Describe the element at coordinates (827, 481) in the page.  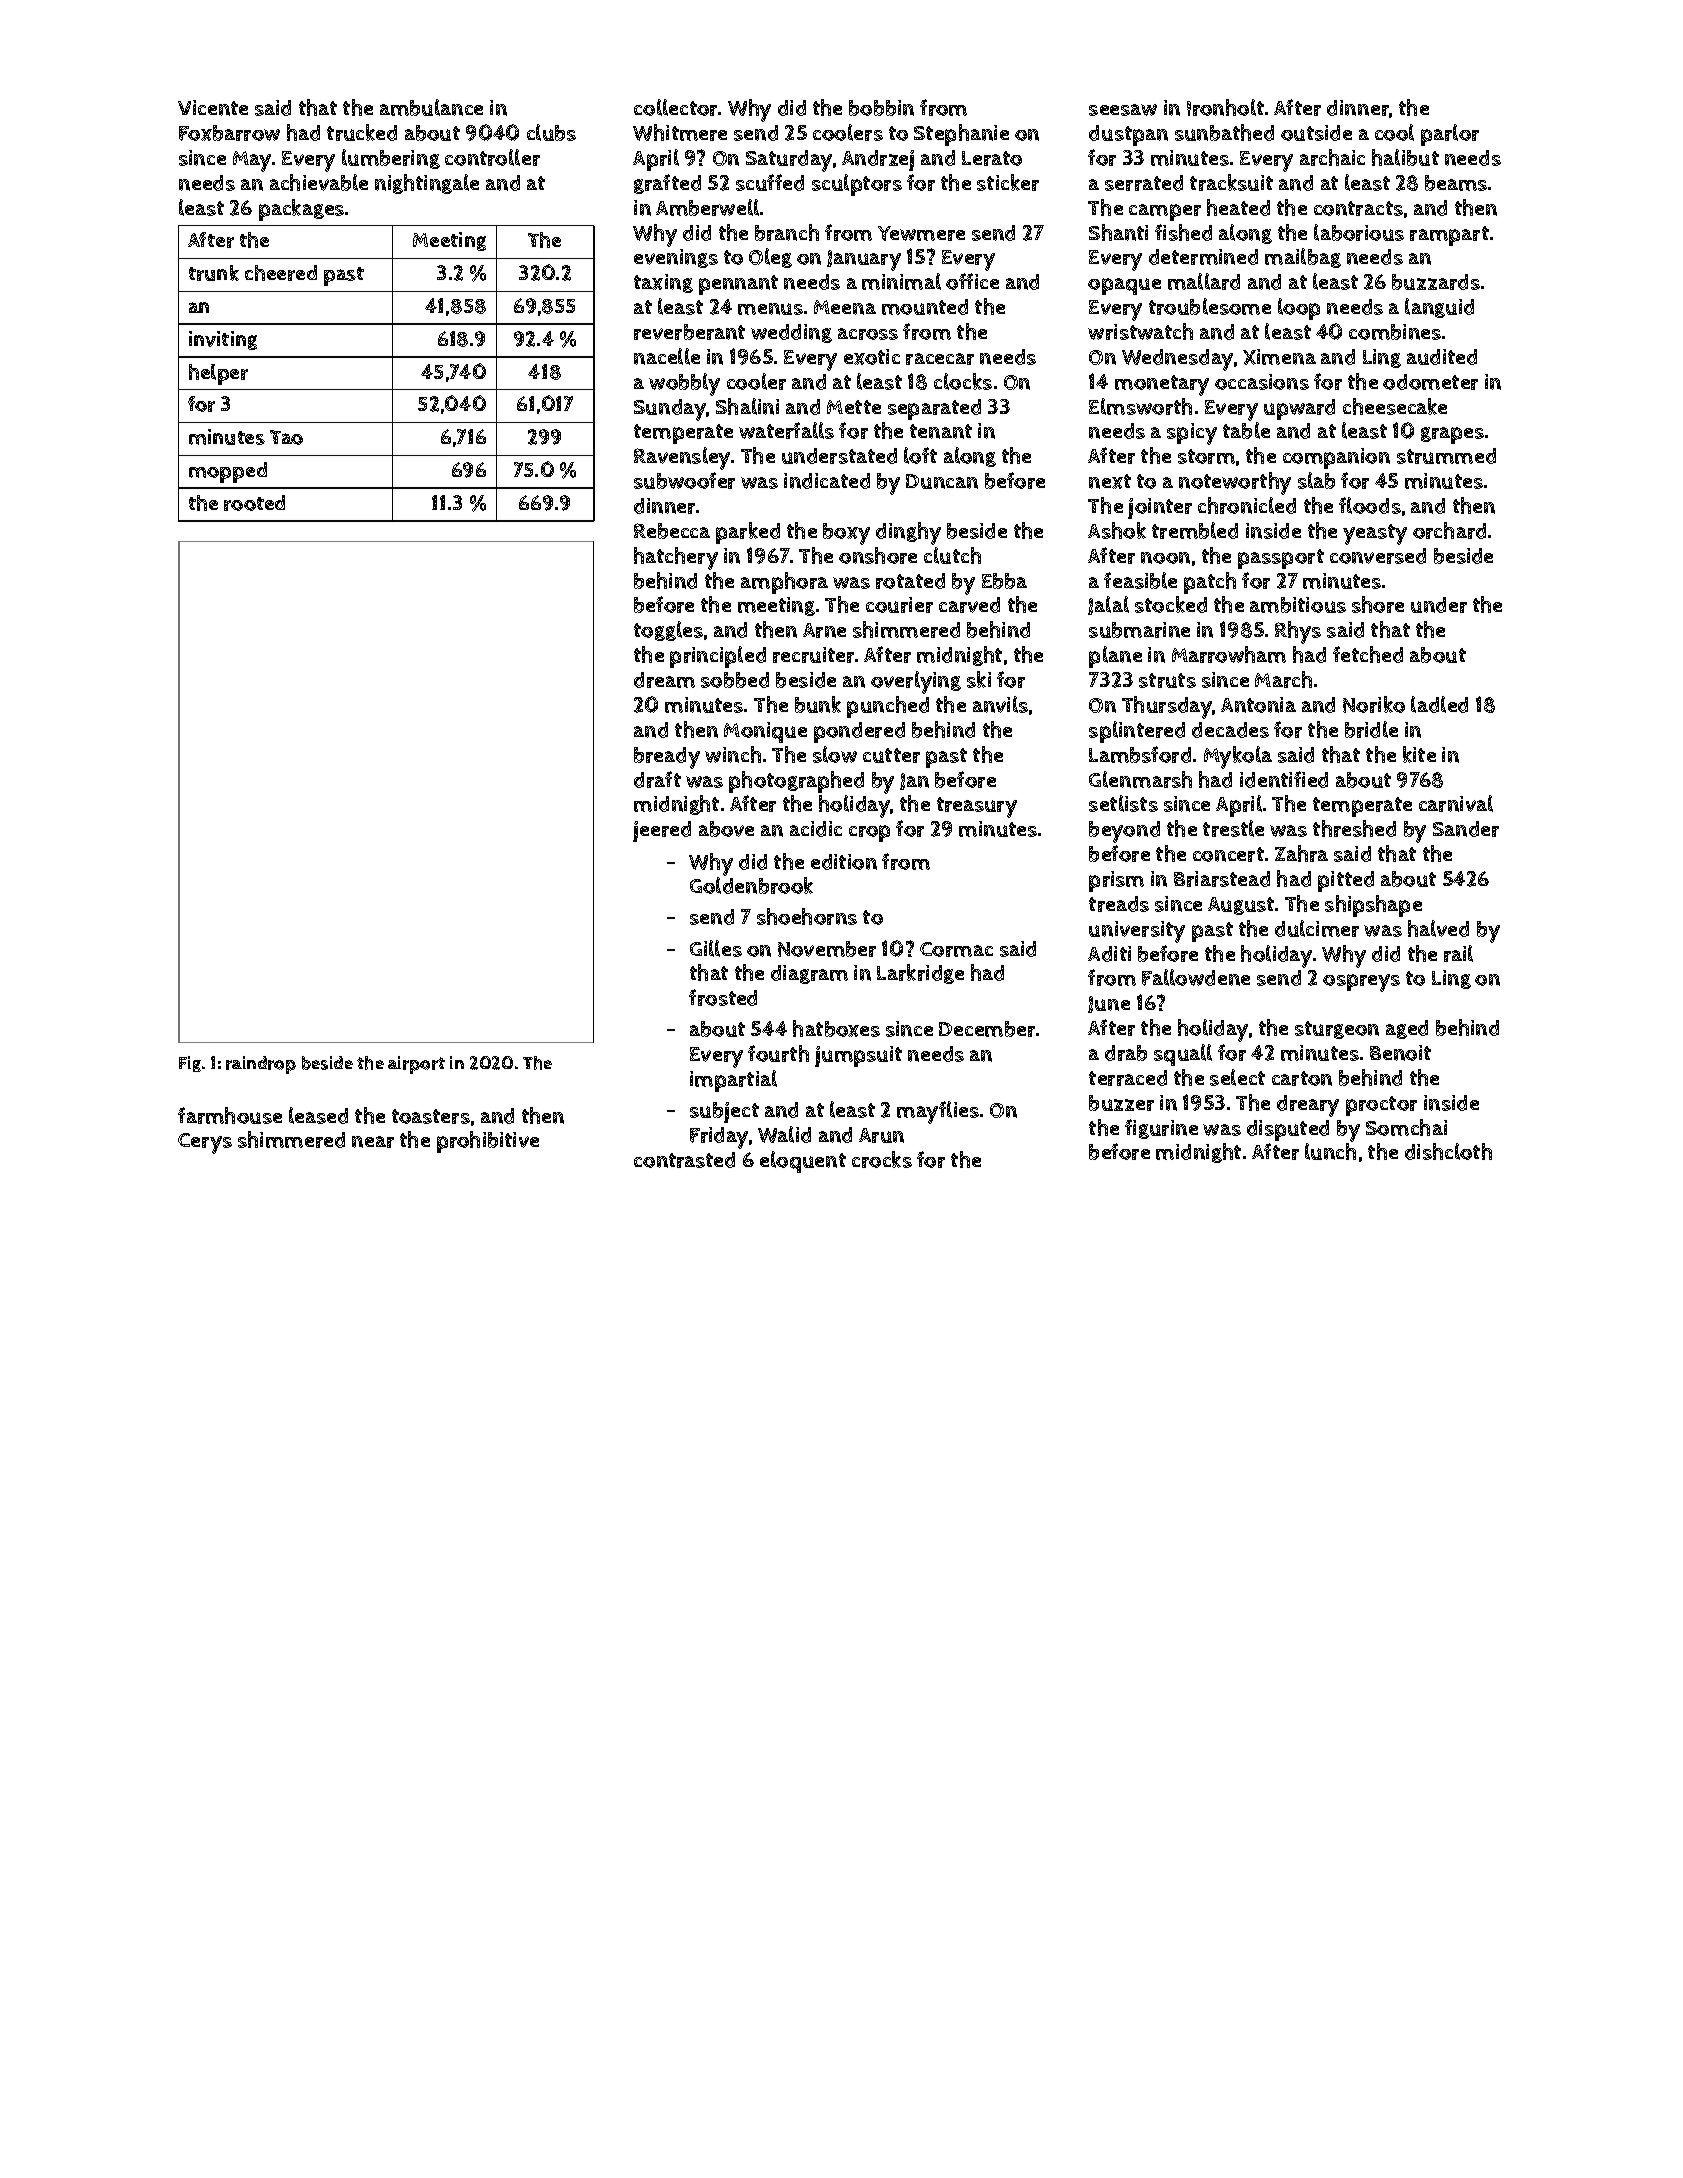
I see `indicated` at that location.
